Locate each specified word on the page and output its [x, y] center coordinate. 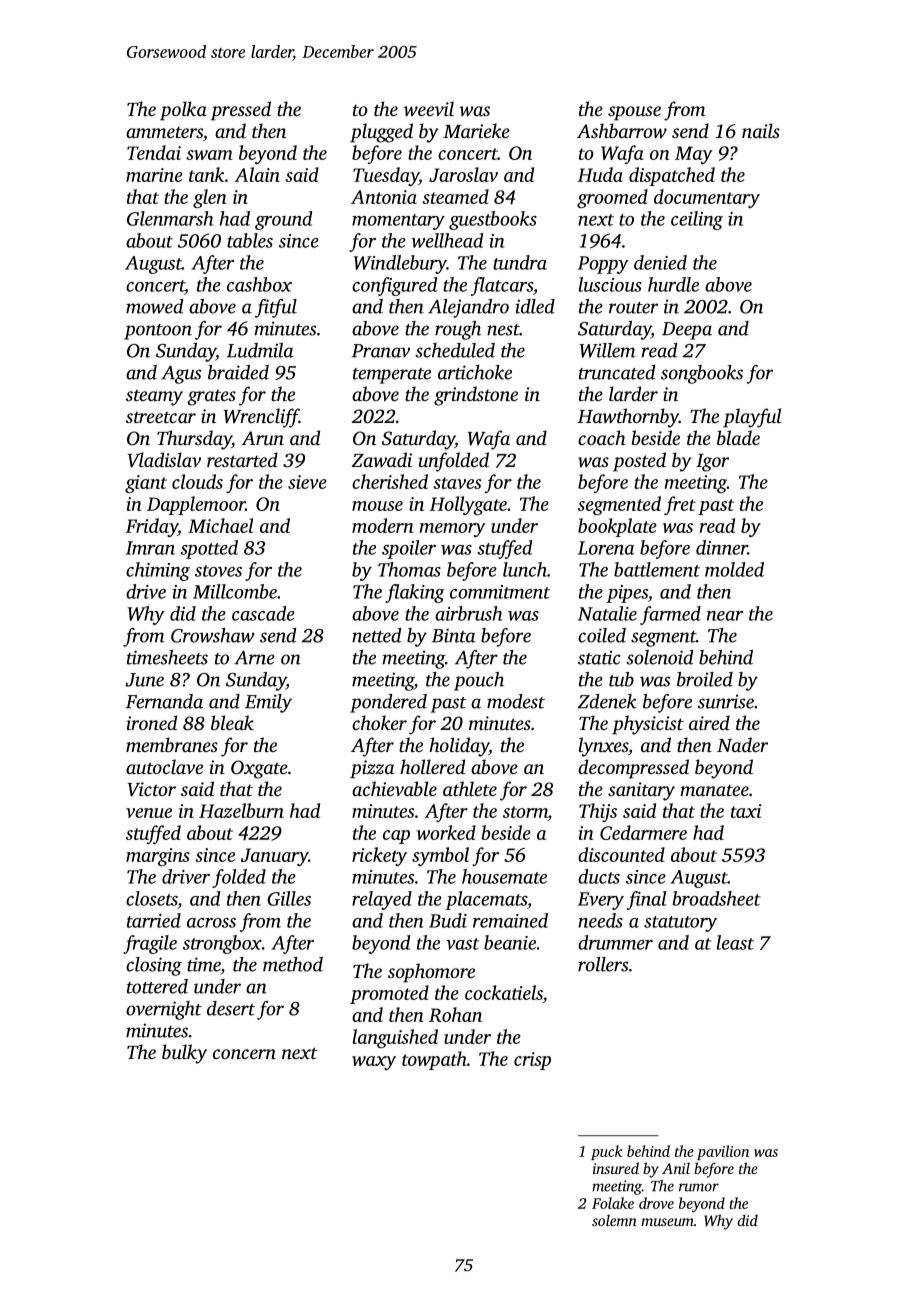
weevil [429, 108]
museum [667, 1222]
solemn [614, 1220]
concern [244, 1054]
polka [183, 111]
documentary [707, 198]
